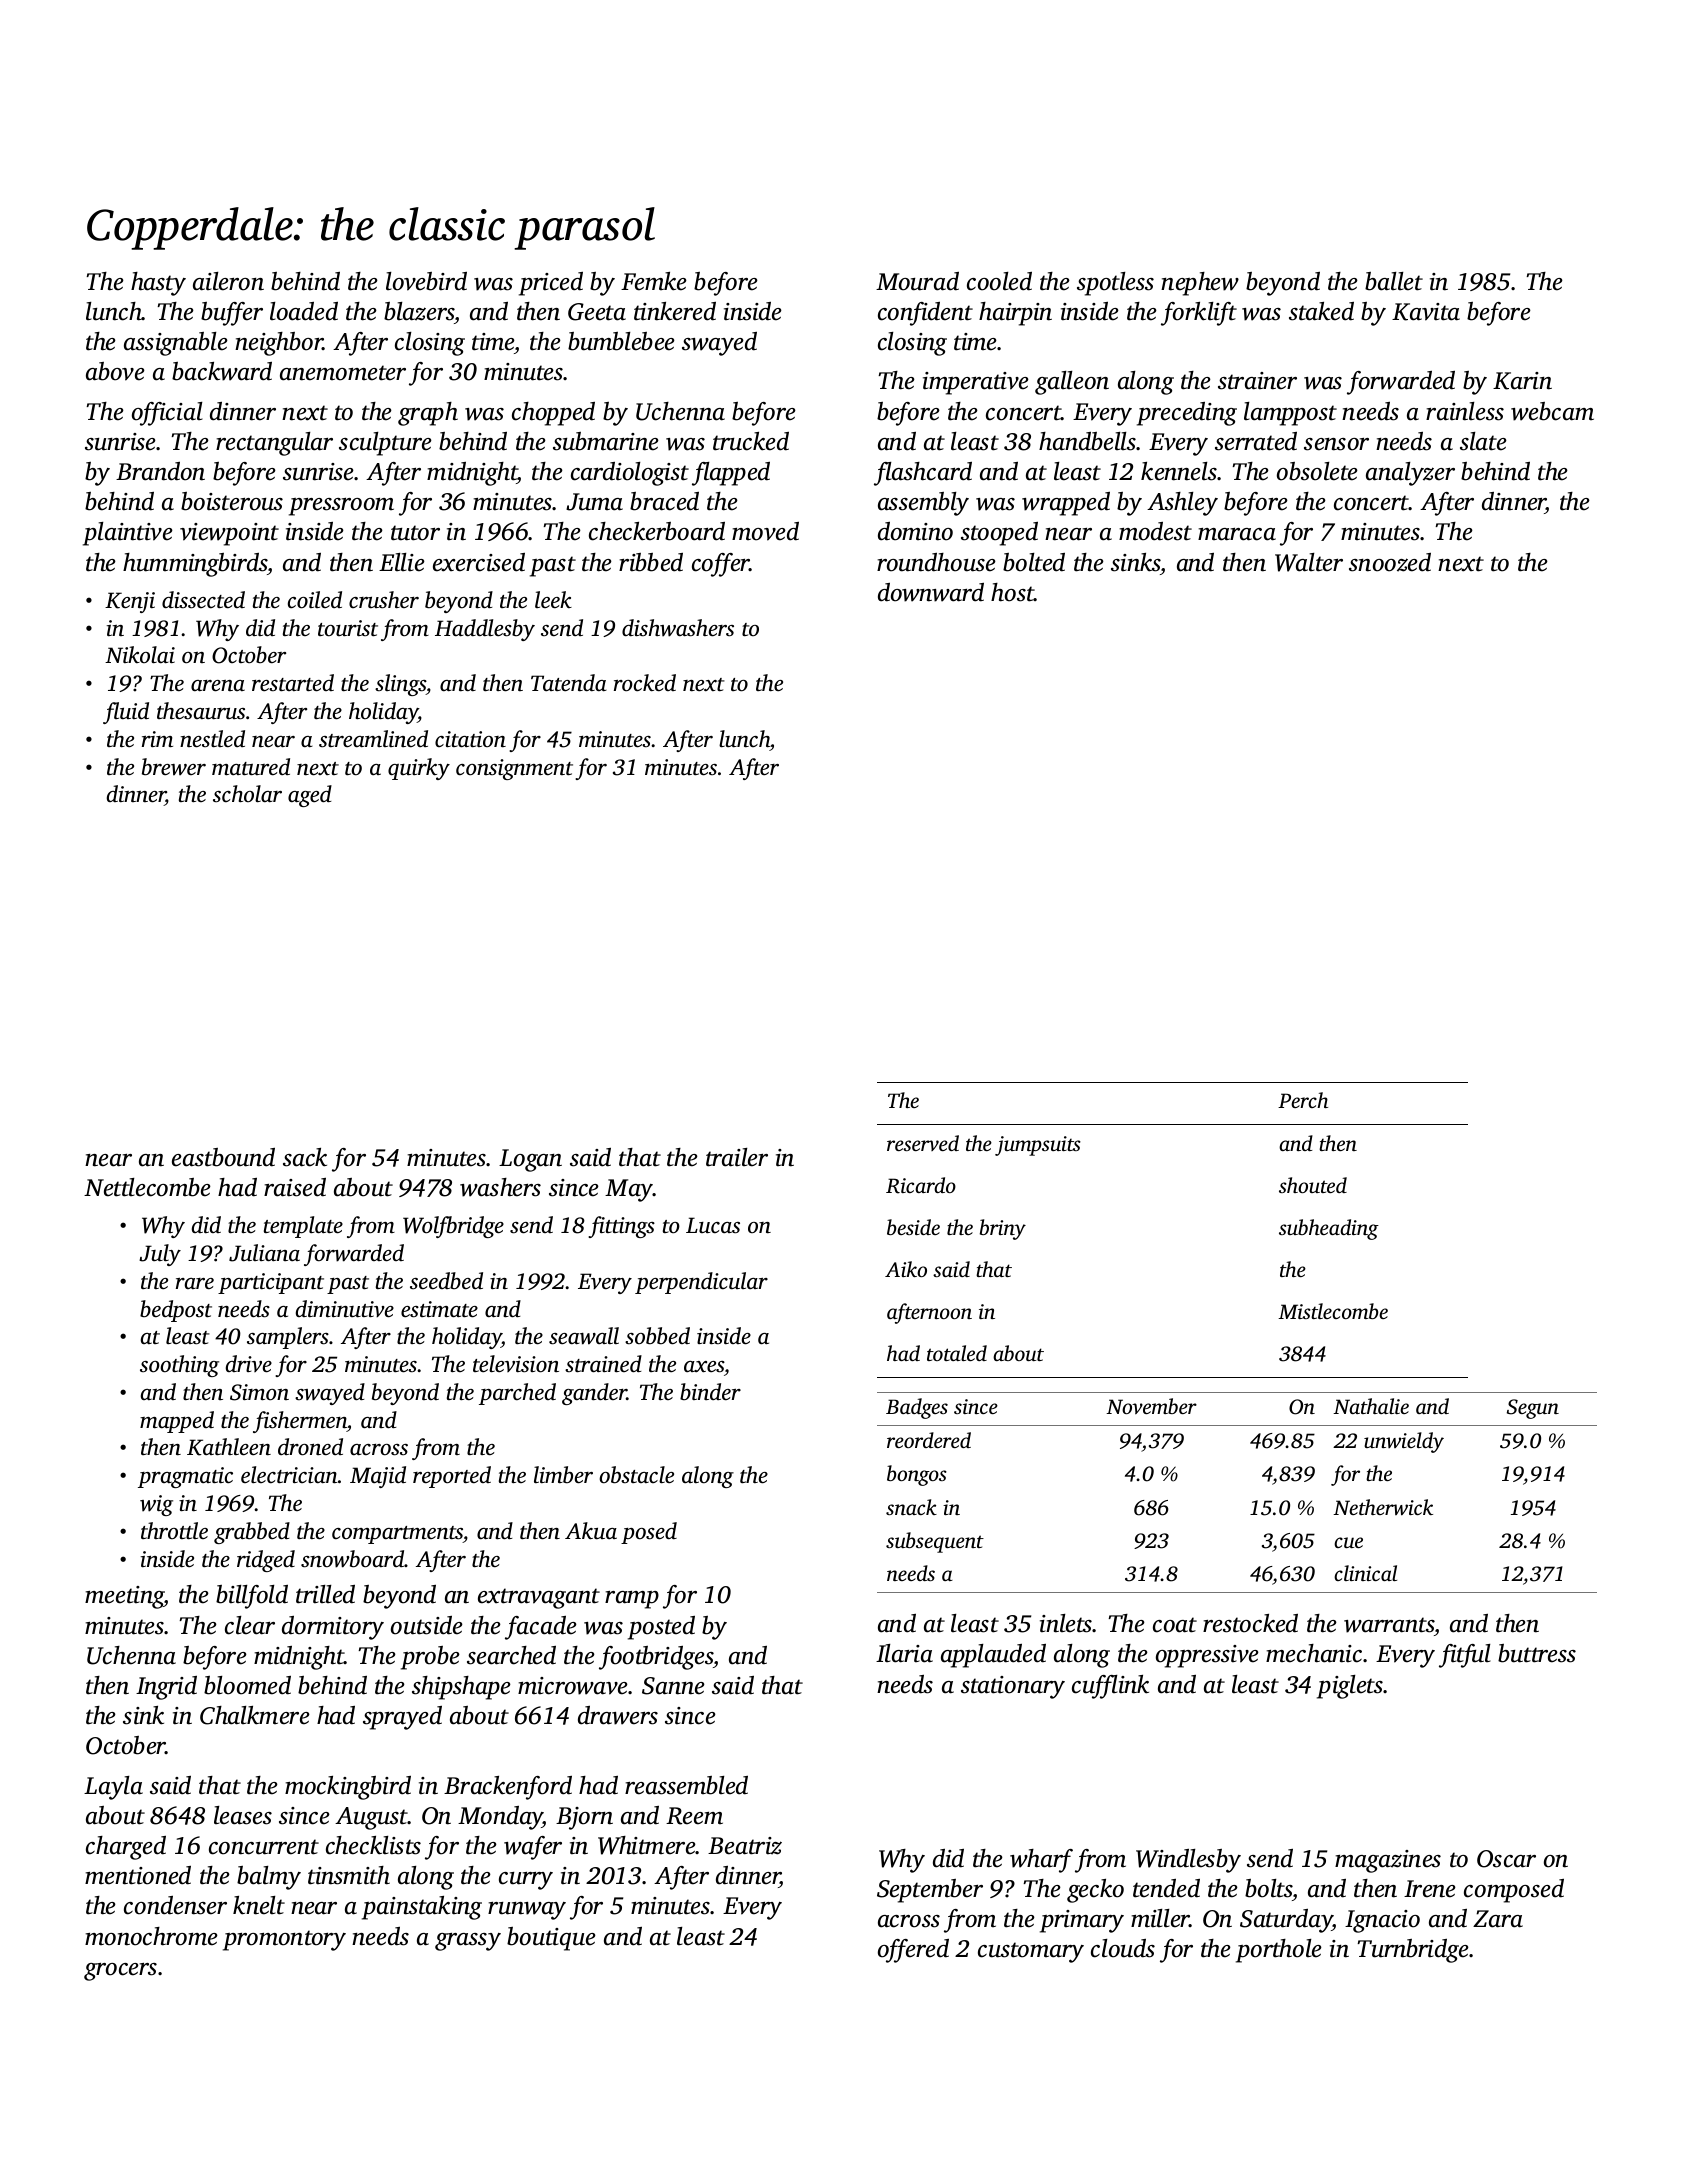 This screenshot has height=2178, width=1683. What do you see at coordinates (1533, 1409) in the screenshot?
I see `Segun` at bounding box center [1533, 1409].
